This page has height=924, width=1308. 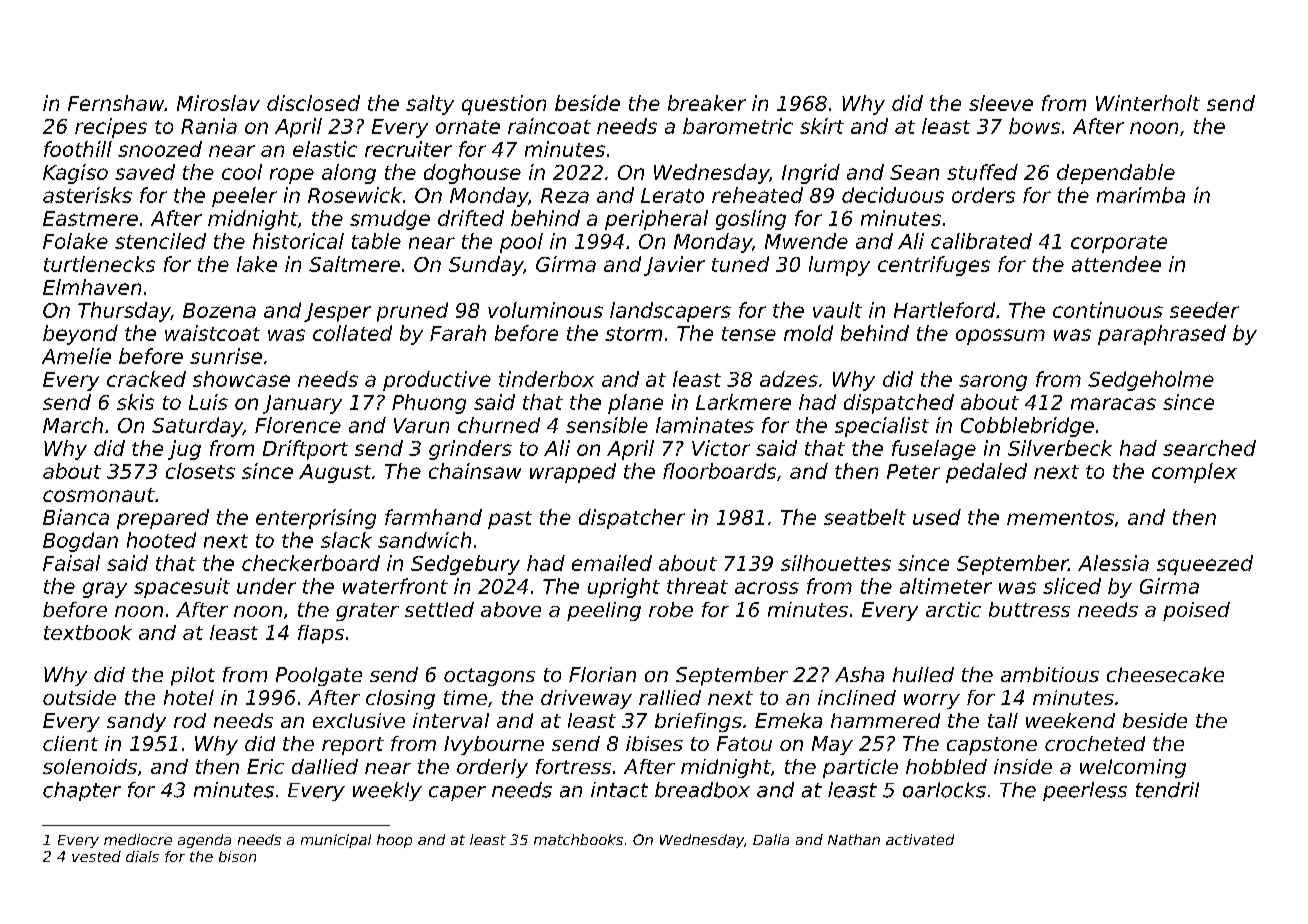 I want to click on Saltmere, so click(x=354, y=264).
